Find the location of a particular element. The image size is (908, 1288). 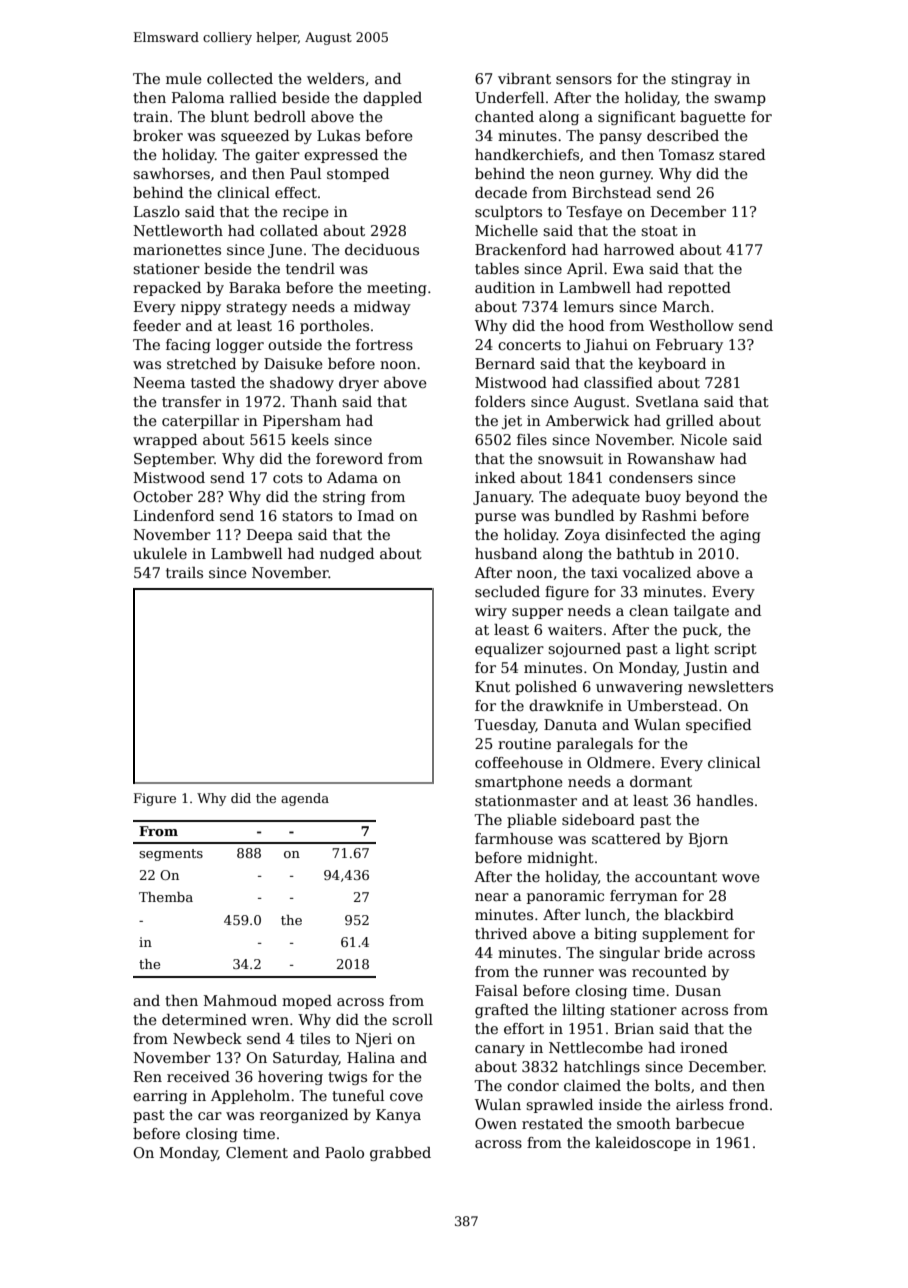

Clement is located at coordinates (257, 1152).
